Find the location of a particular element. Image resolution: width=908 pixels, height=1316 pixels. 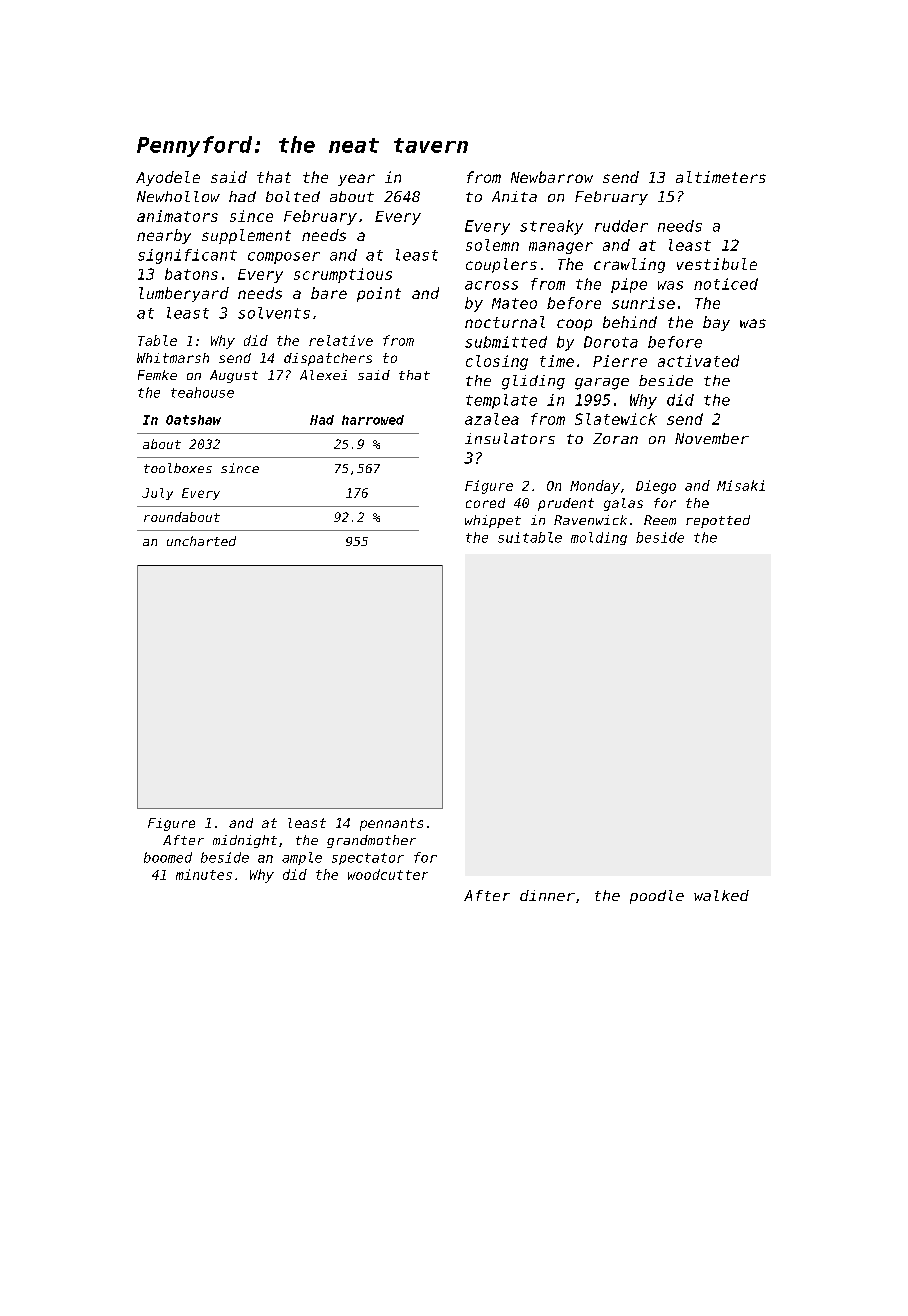

crawling is located at coordinates (629, 265).
